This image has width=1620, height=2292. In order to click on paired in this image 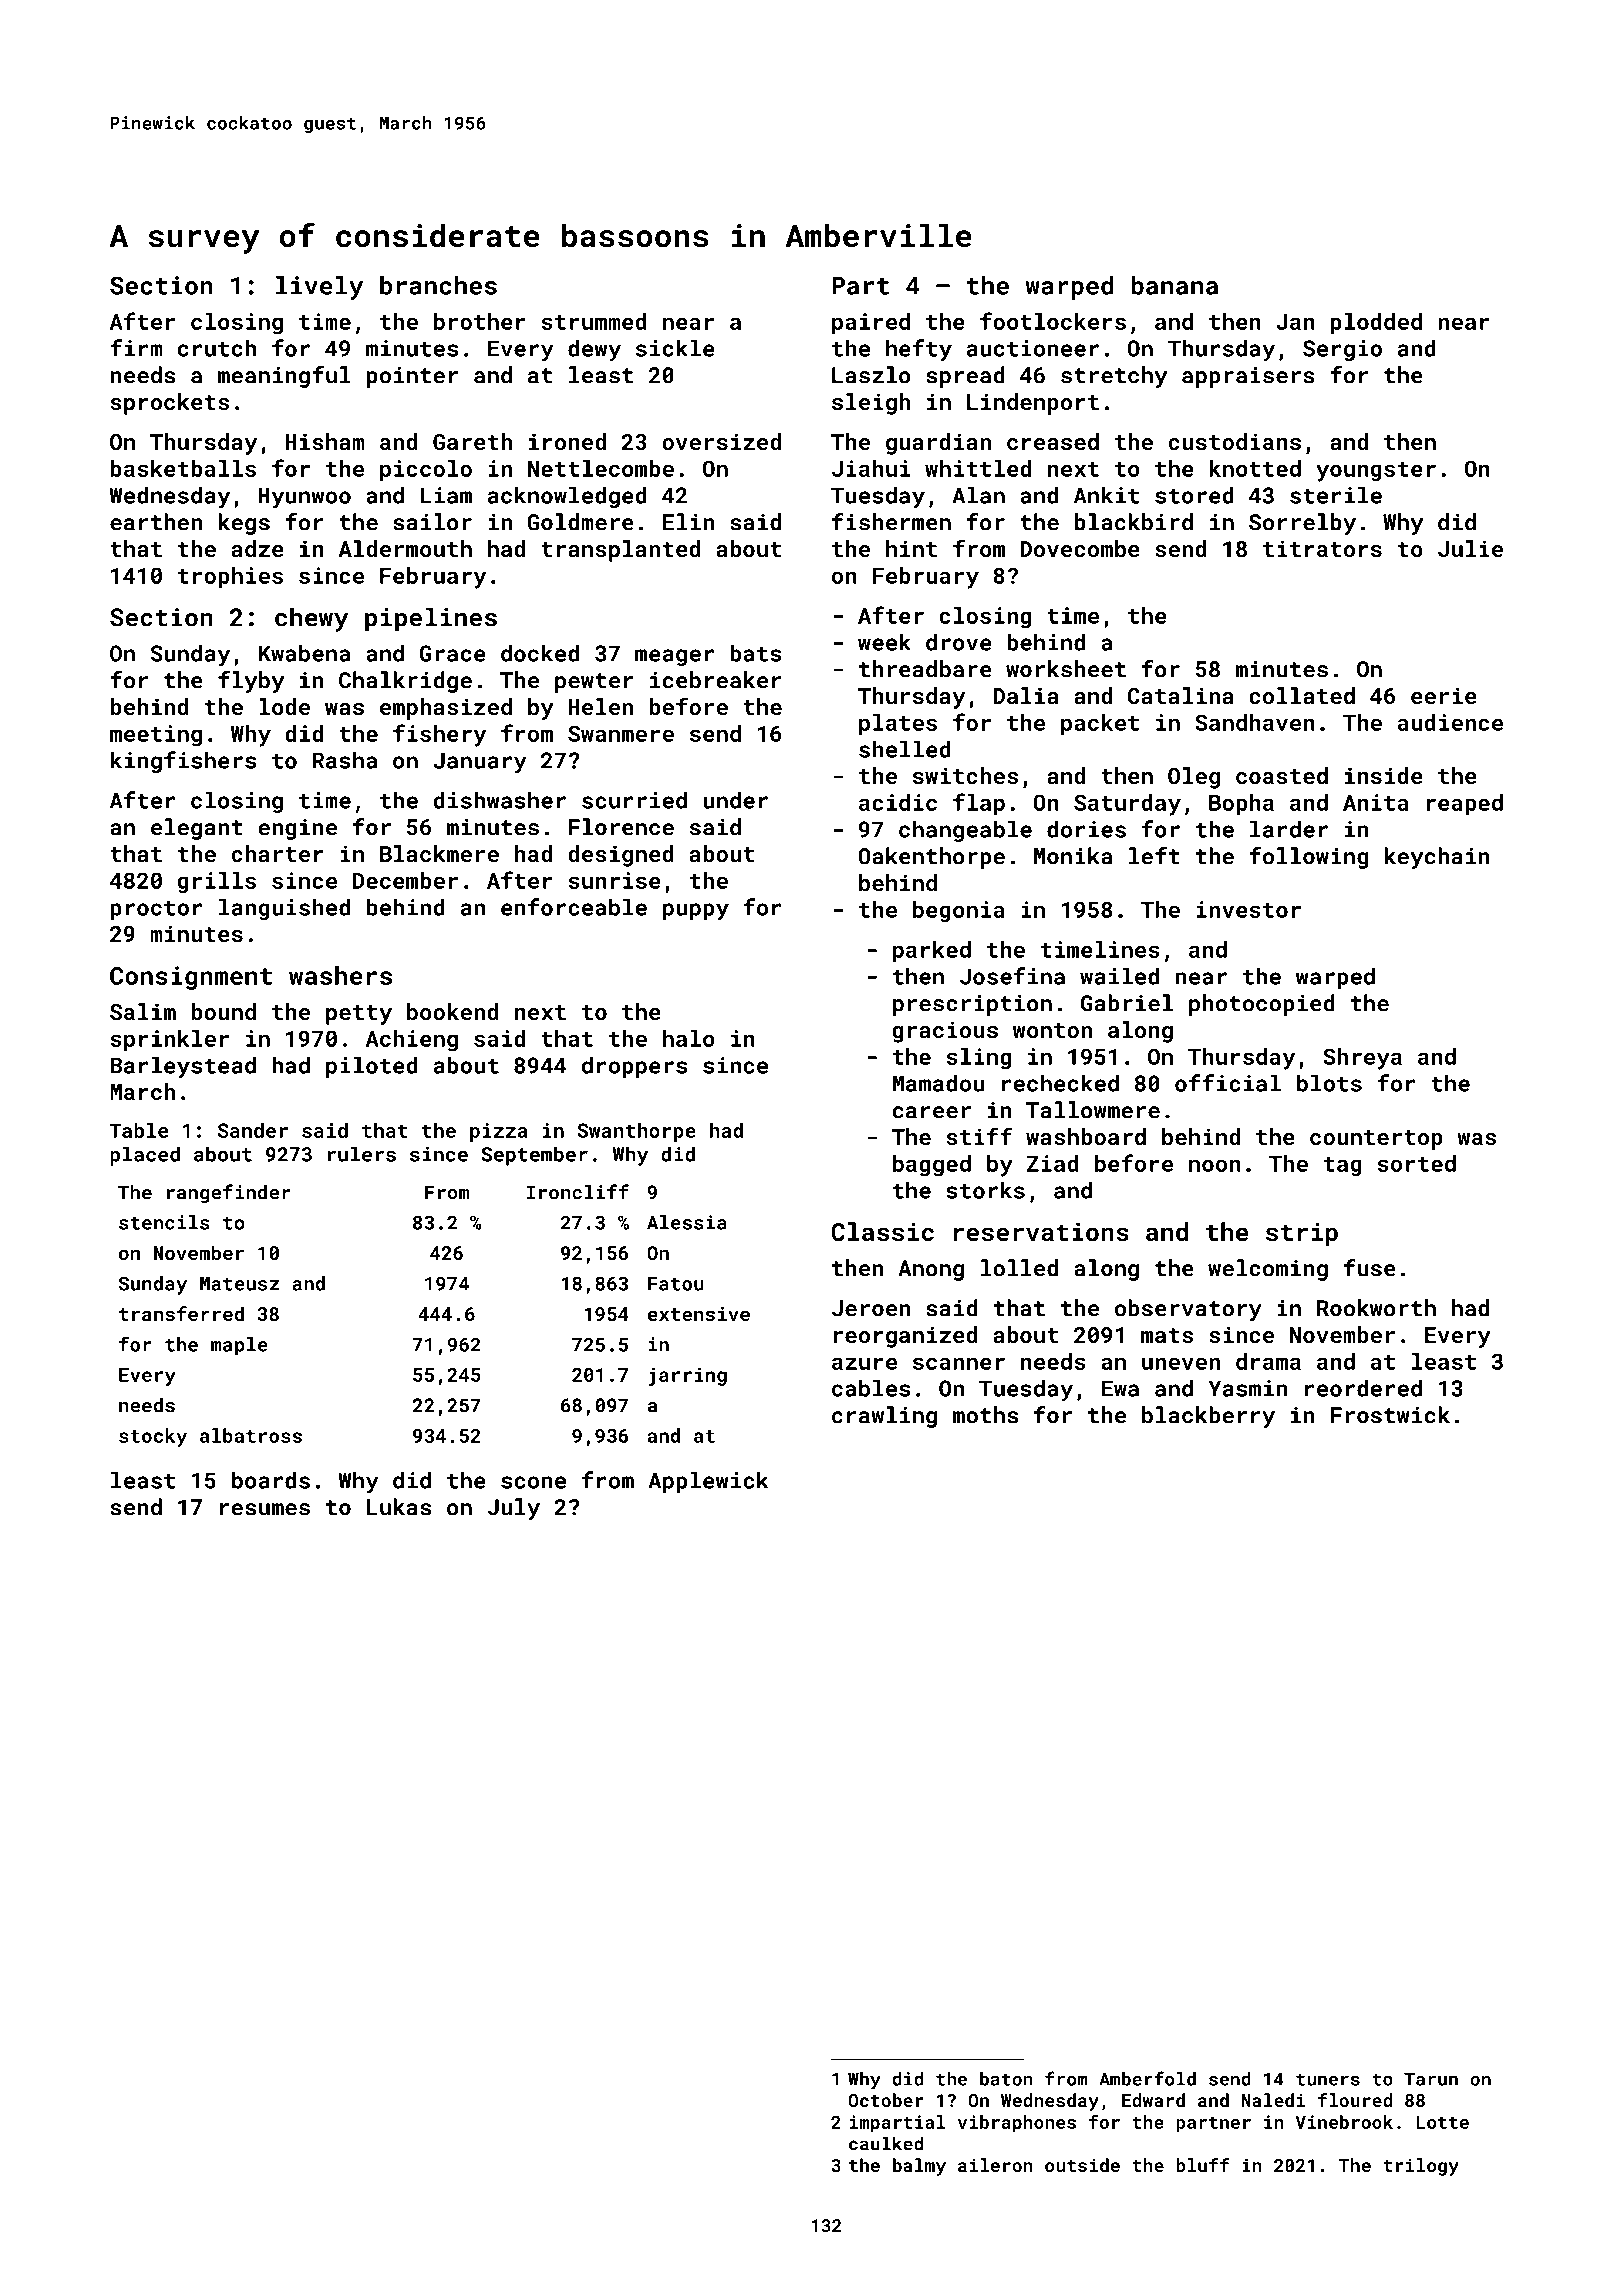, I will do `click(871, 324)`.
